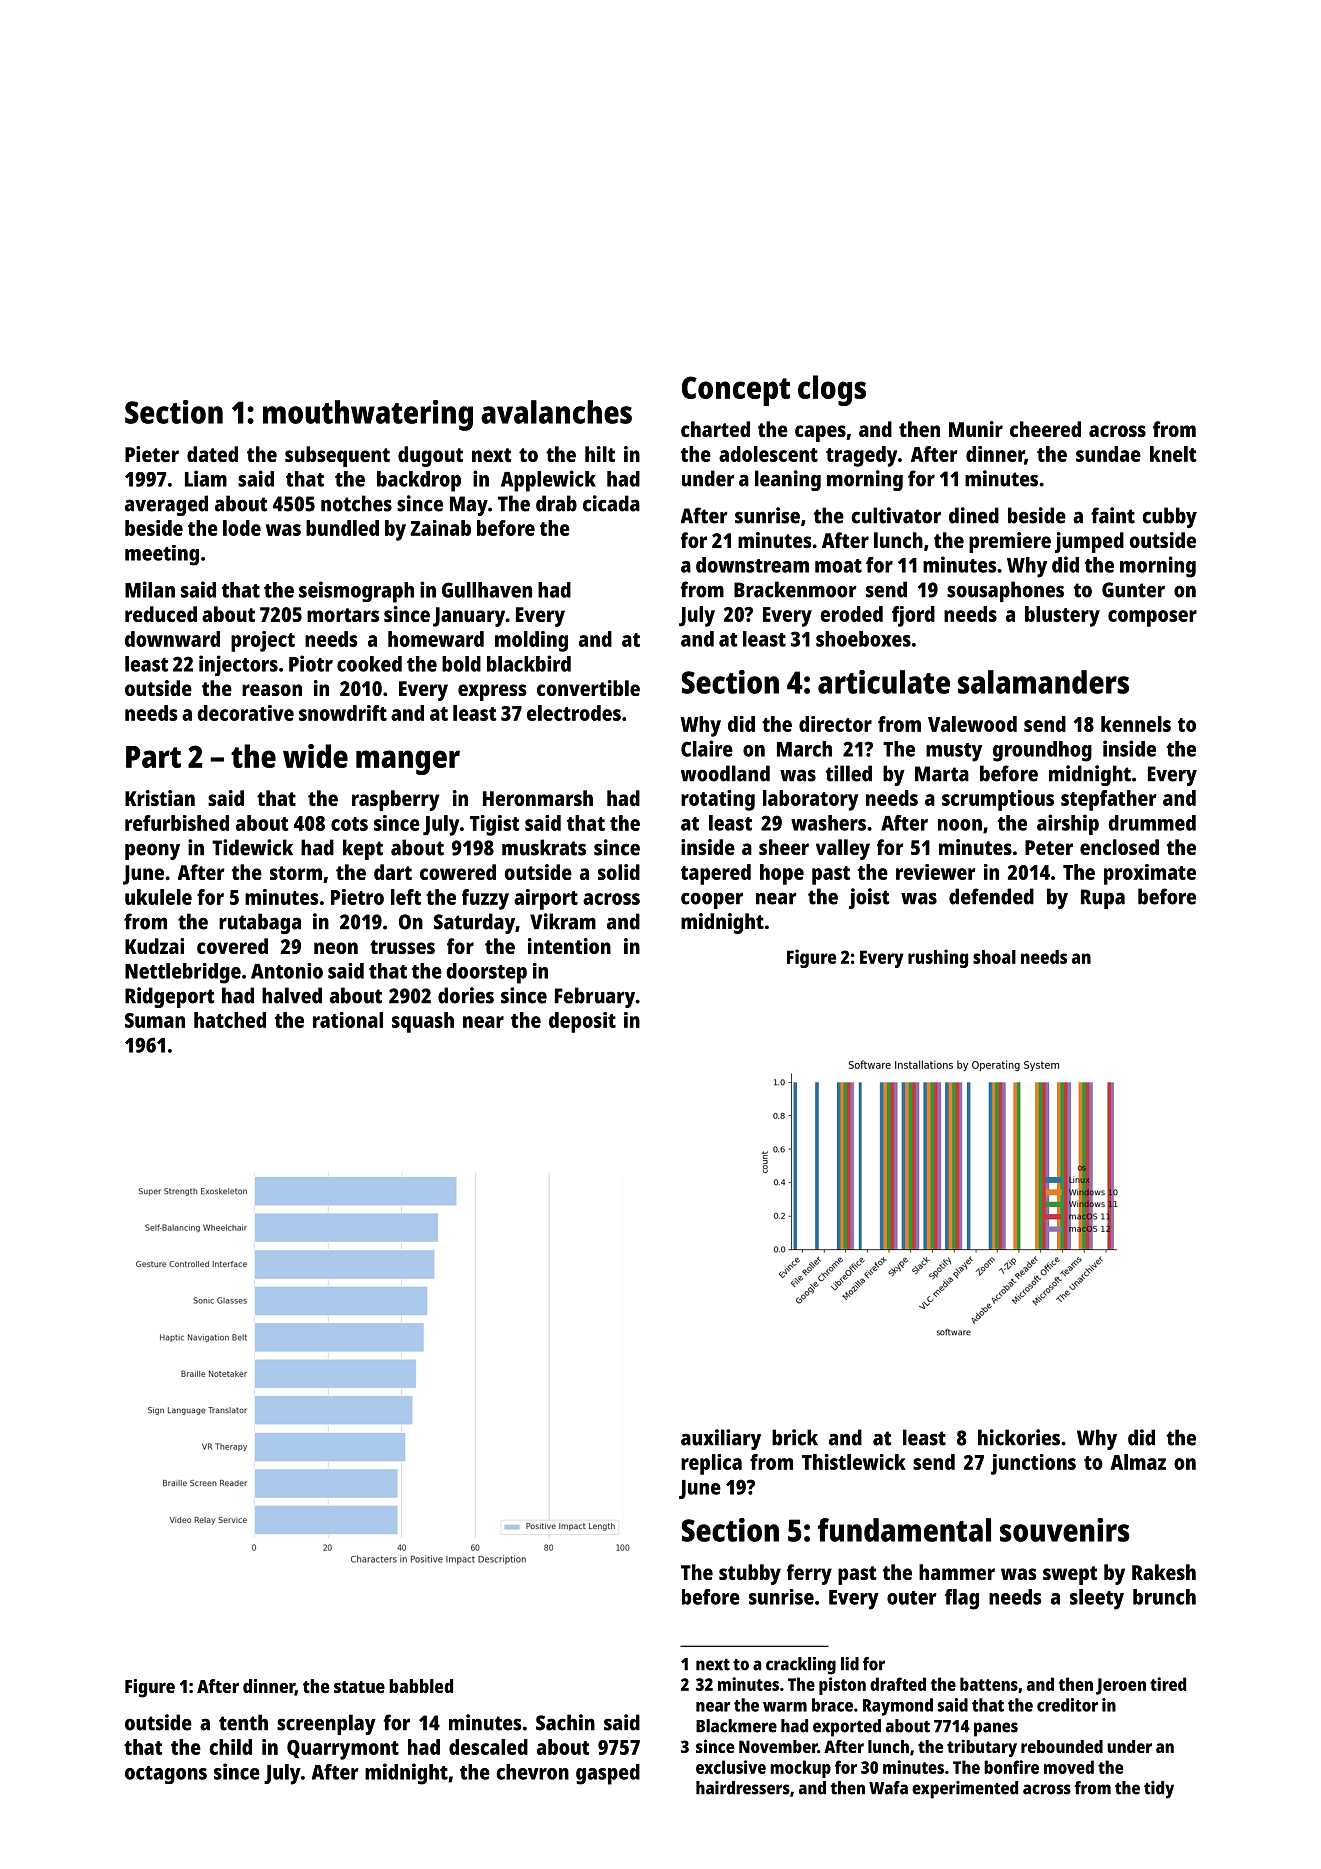  I want to click on auxiliary, so click(721, 1439).
